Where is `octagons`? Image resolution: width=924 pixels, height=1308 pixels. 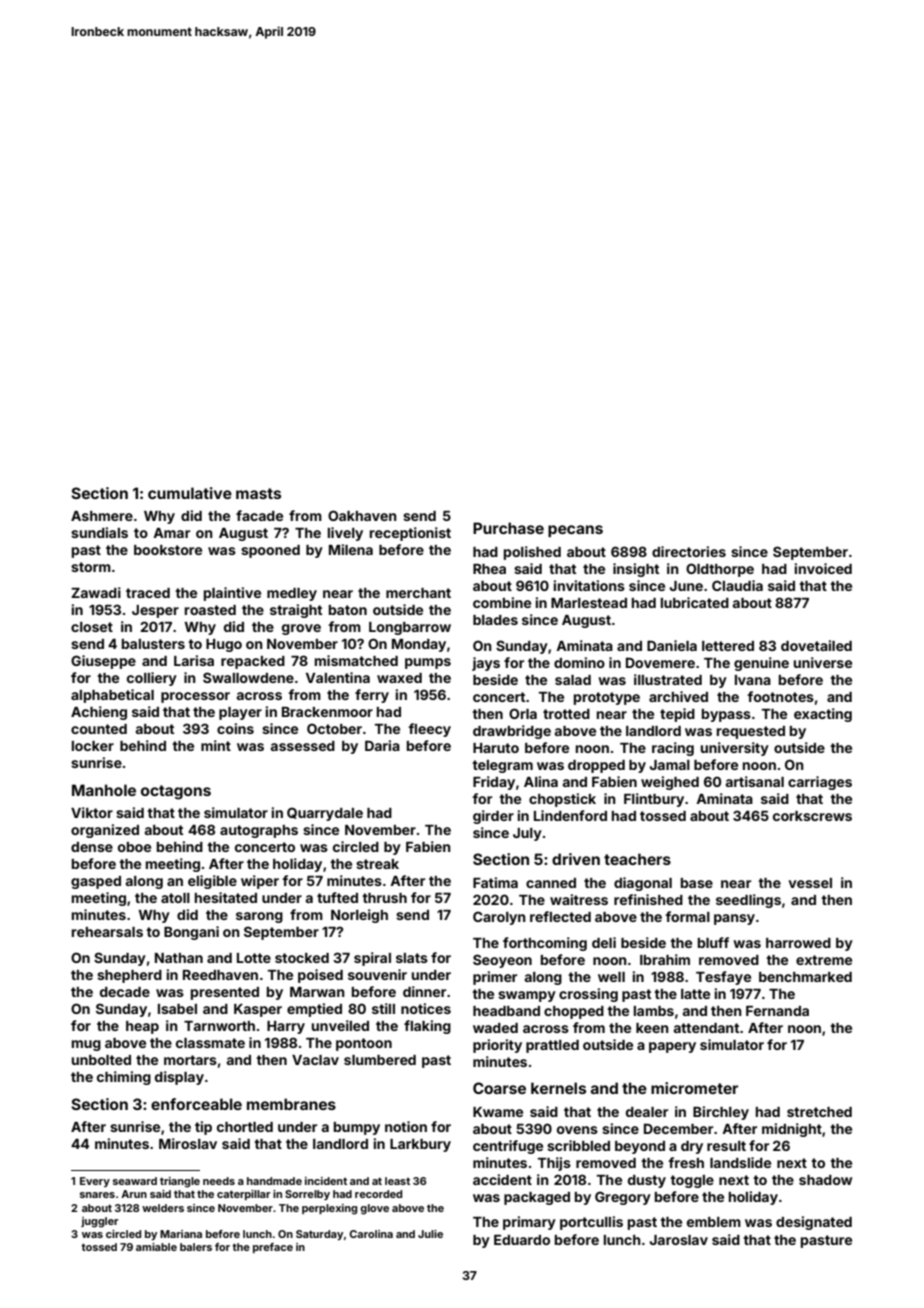 octagons is located at coordinates (176, 792).
